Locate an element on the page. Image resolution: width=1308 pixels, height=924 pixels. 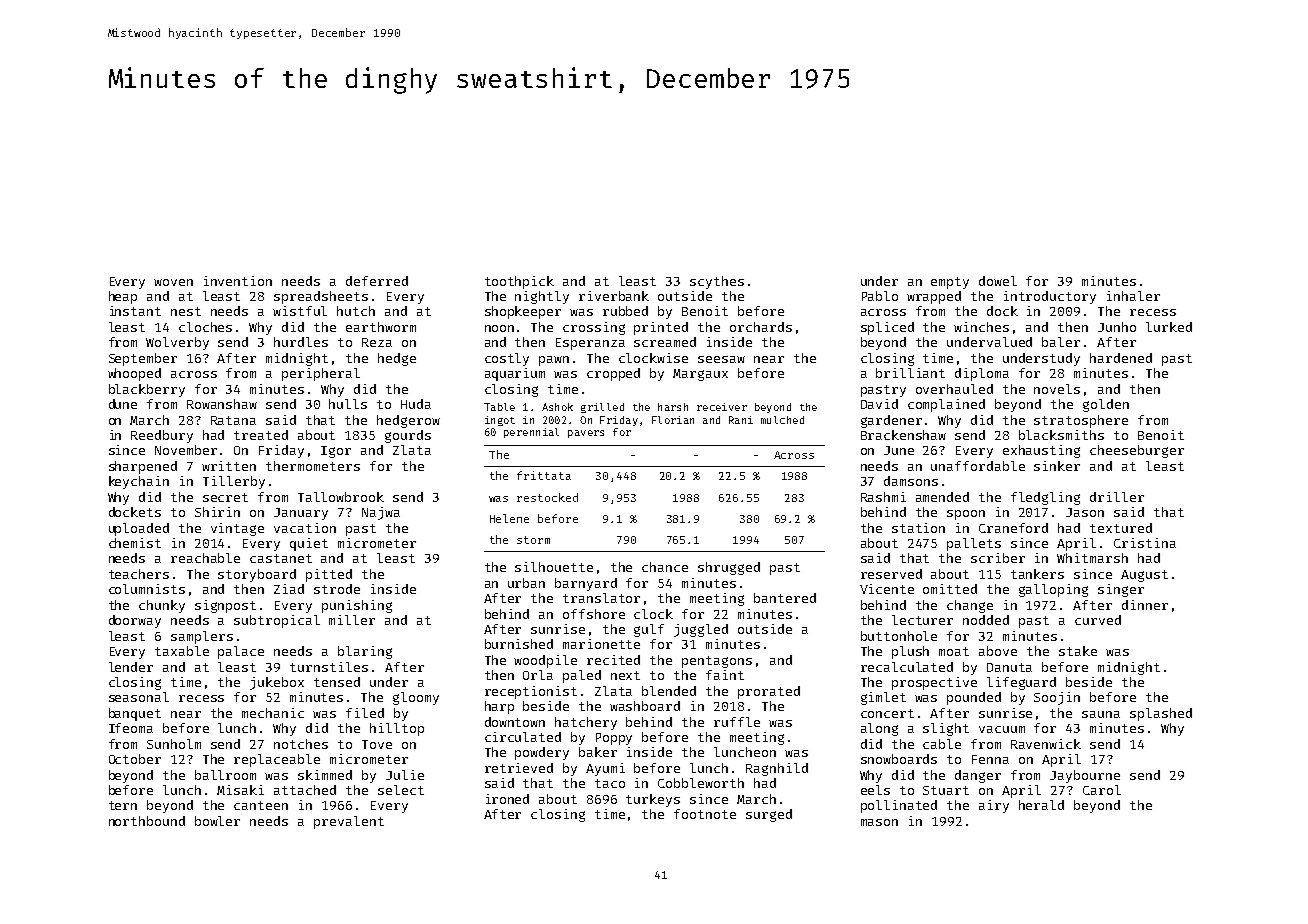
hardened is located at coordinates (1121, 358).
